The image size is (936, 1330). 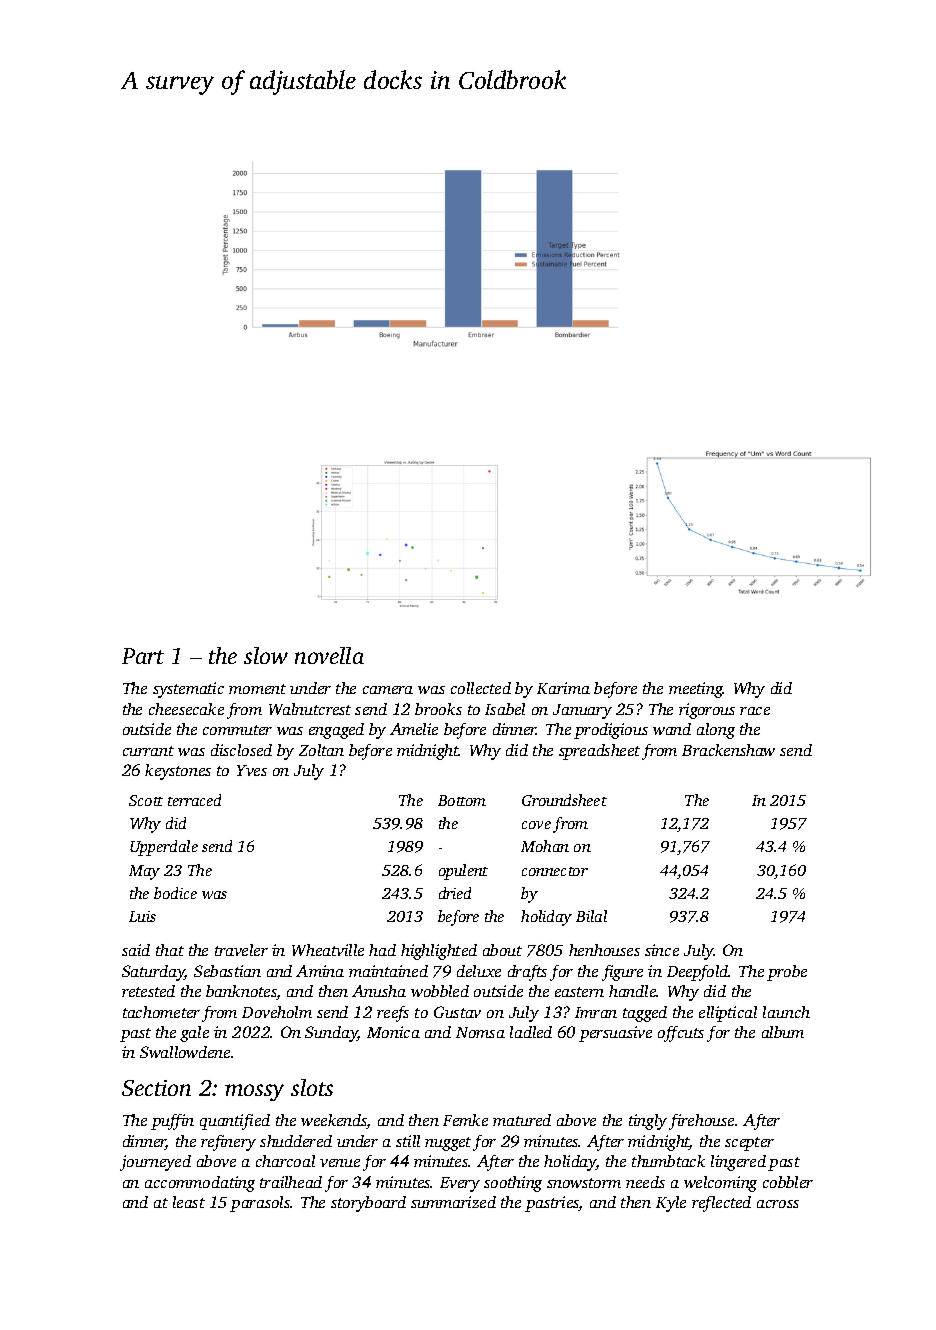 I want to click on cheesecake, so click(x=186, y=709).
